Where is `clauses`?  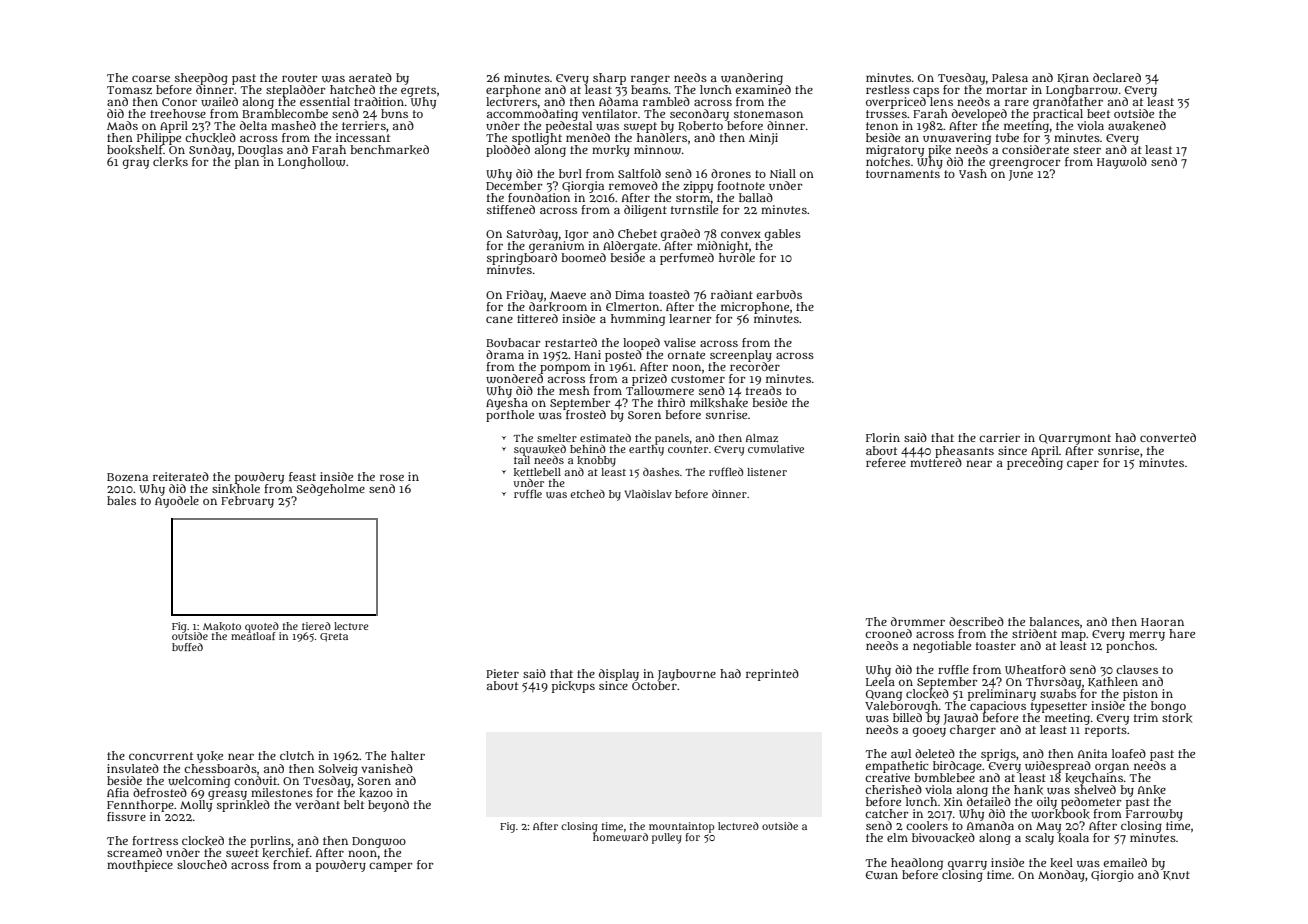 clauses is located at coordinates (1137, 669).
